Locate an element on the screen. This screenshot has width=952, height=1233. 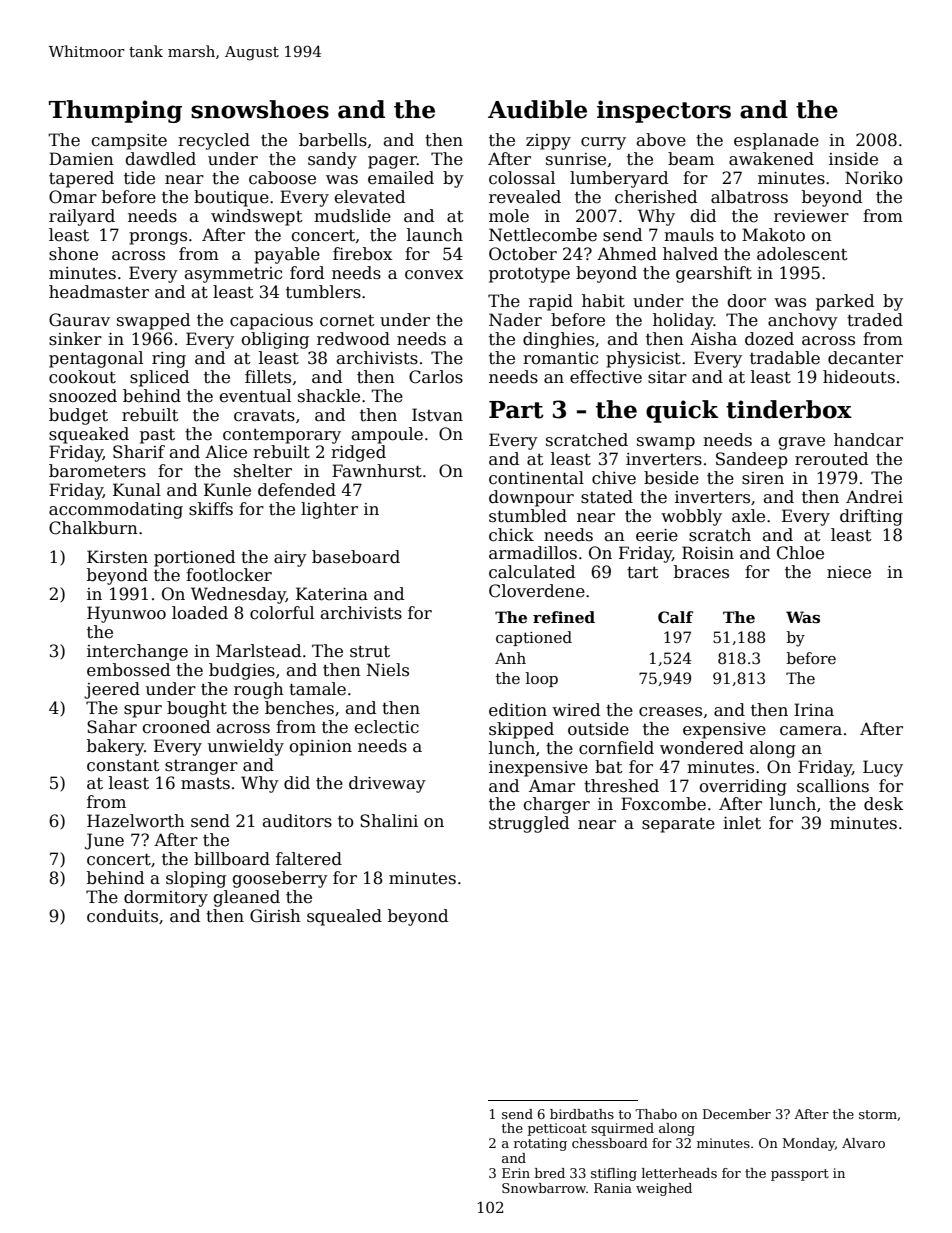
convex is located at coordinates (434, 275).
